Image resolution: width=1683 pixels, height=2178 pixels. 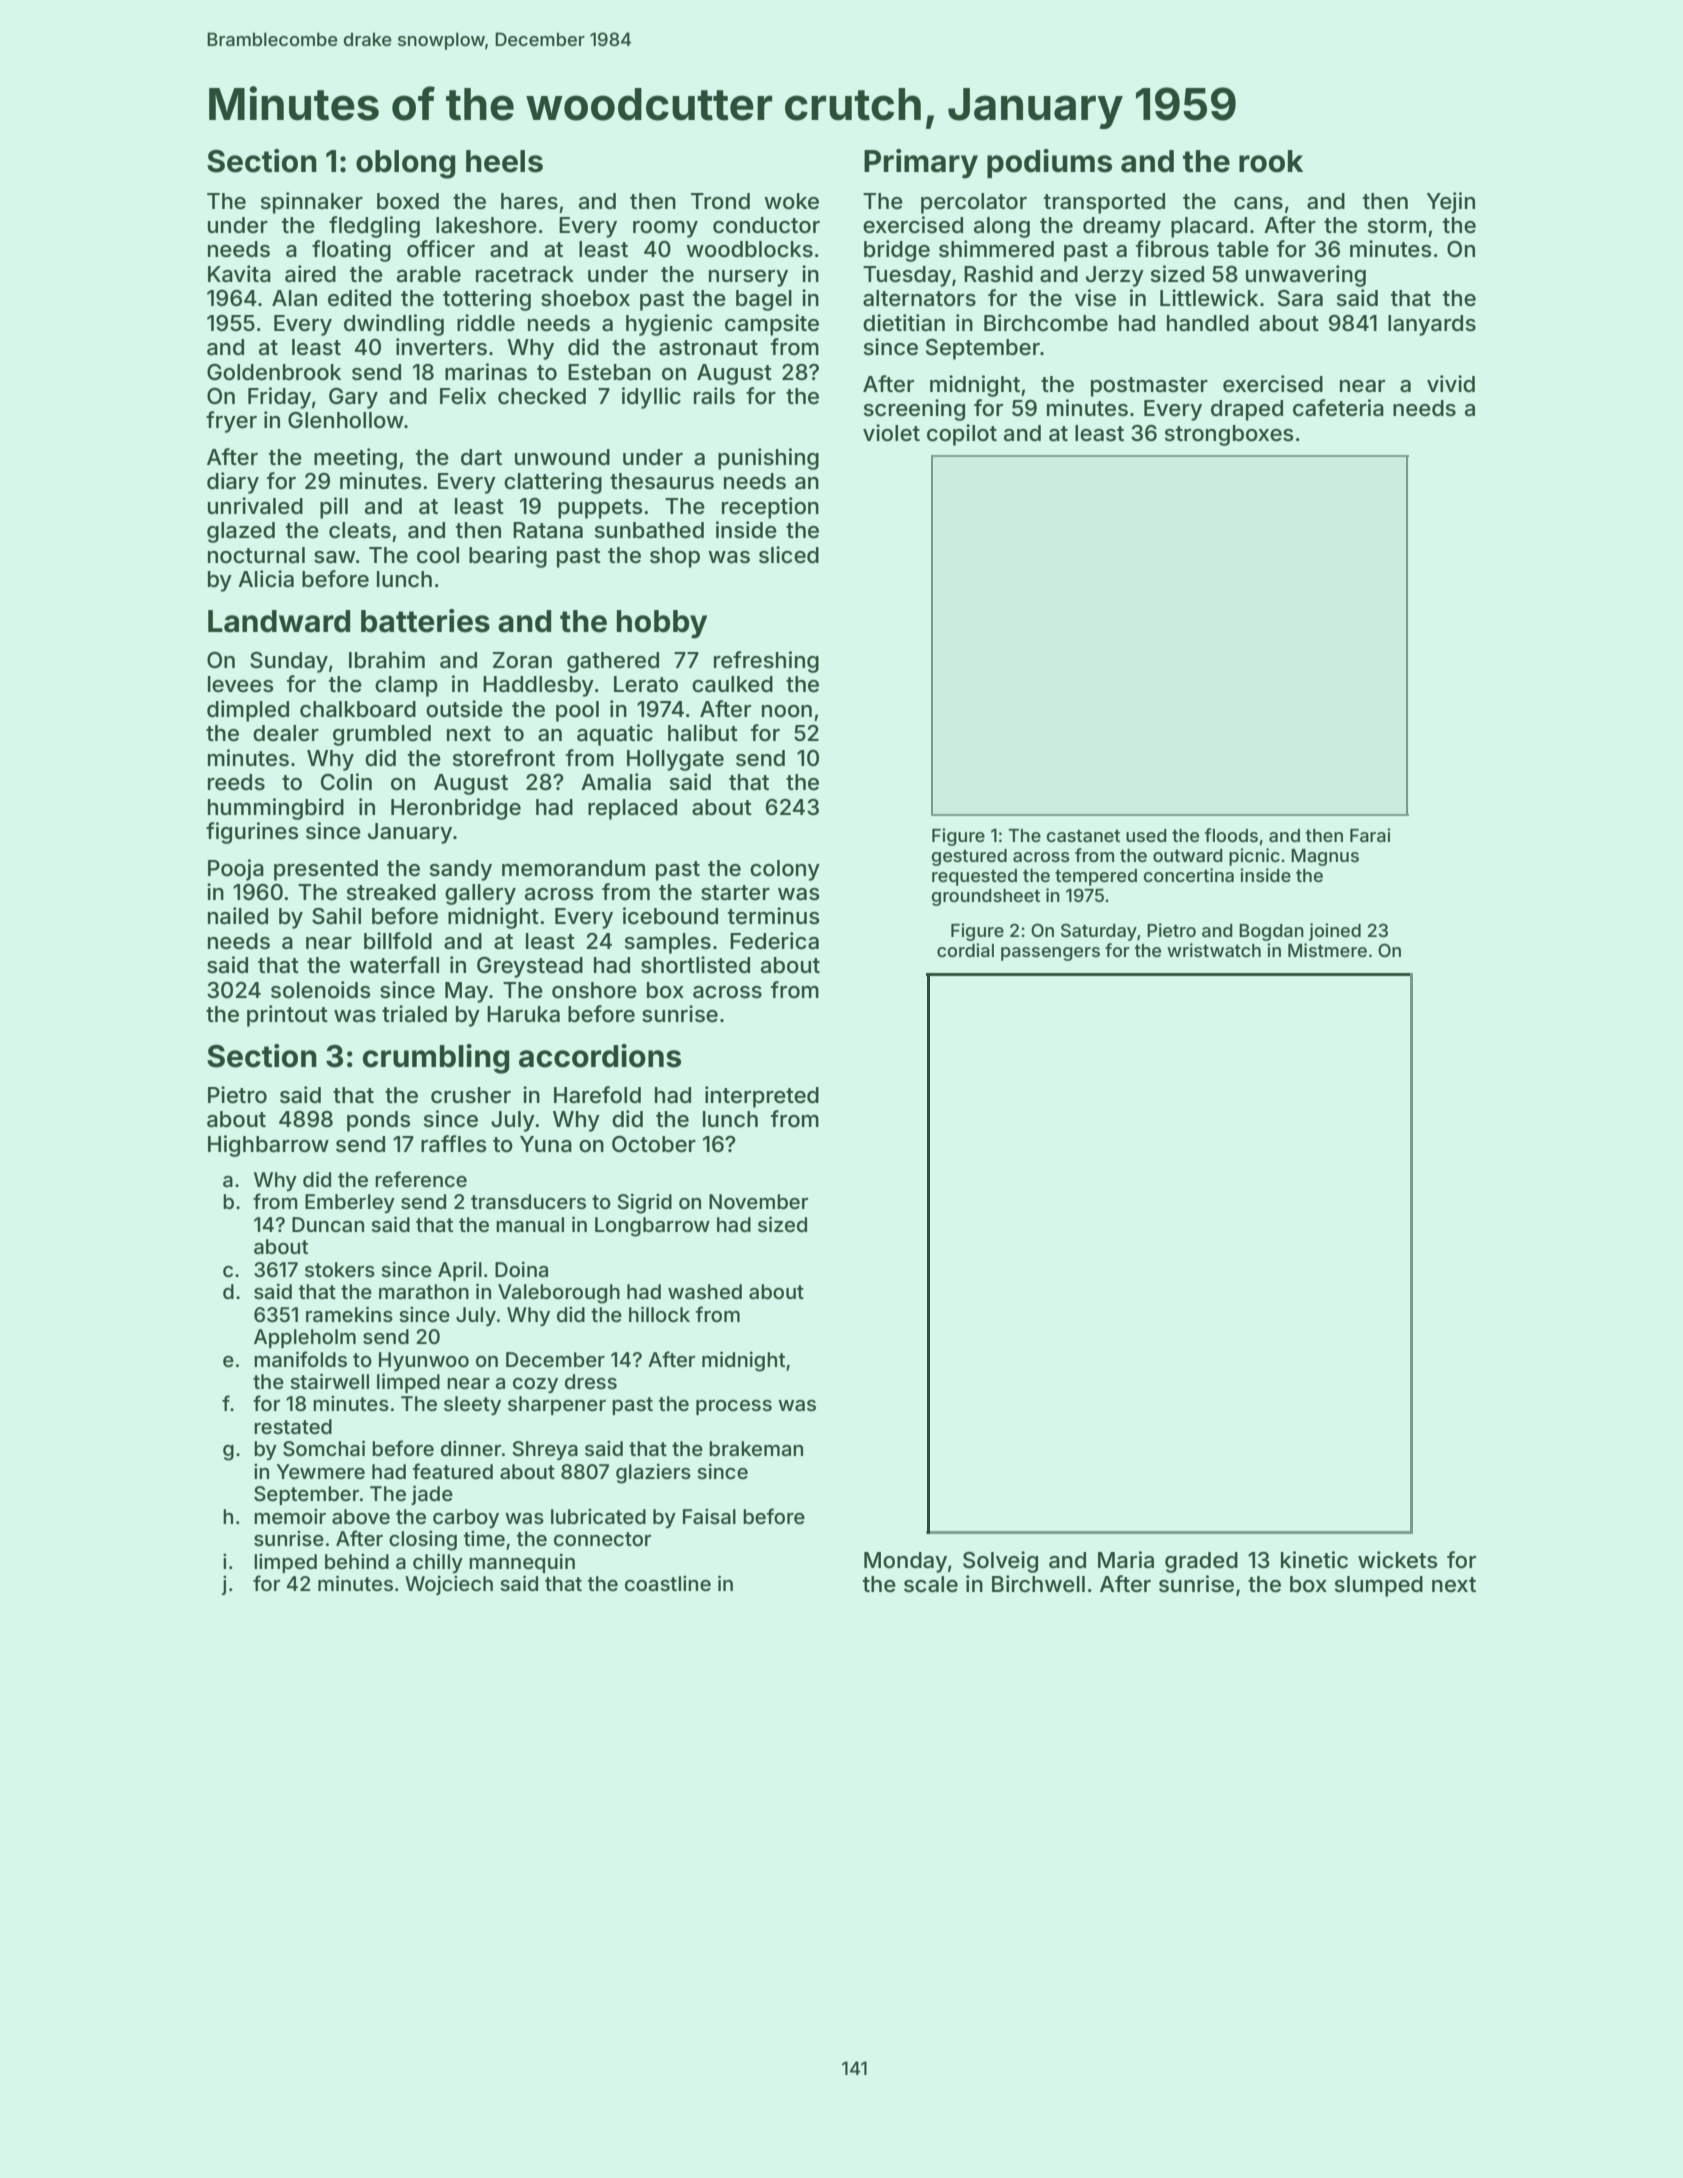 What do you see at coordinates (326, 870) in the screenshot?
I see `presented` at bounding box center [326, 870].
